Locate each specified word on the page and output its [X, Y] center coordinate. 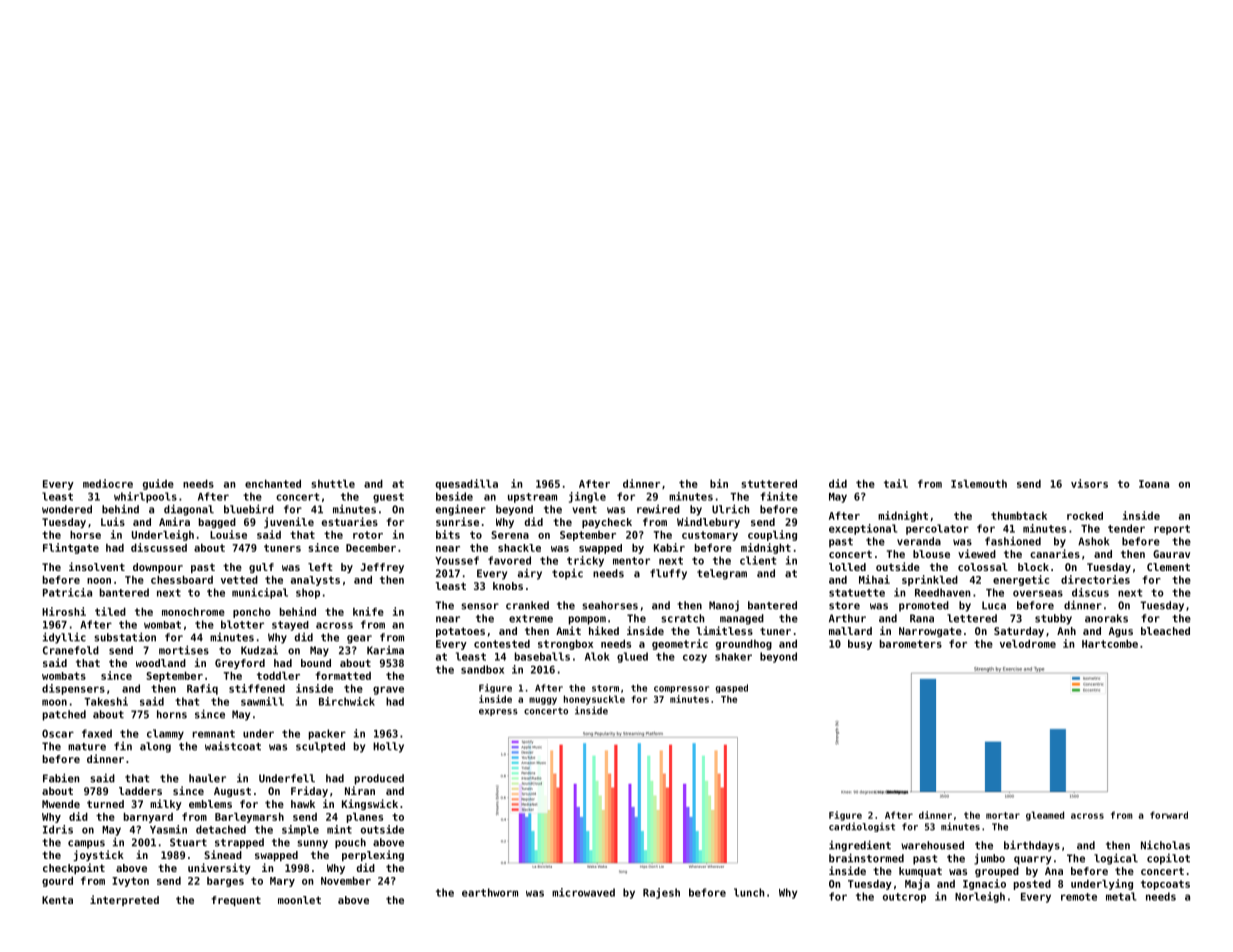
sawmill [262, 701]
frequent [236, 901]
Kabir [669, 547]
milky [166, 804]
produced [379, 779]
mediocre [108, 483]
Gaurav [1171, 554]
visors [1089, 483]
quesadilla [467, 484]
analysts [315, 581]
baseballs [542, 656]
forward [1169, 815]
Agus [1121, 632]
